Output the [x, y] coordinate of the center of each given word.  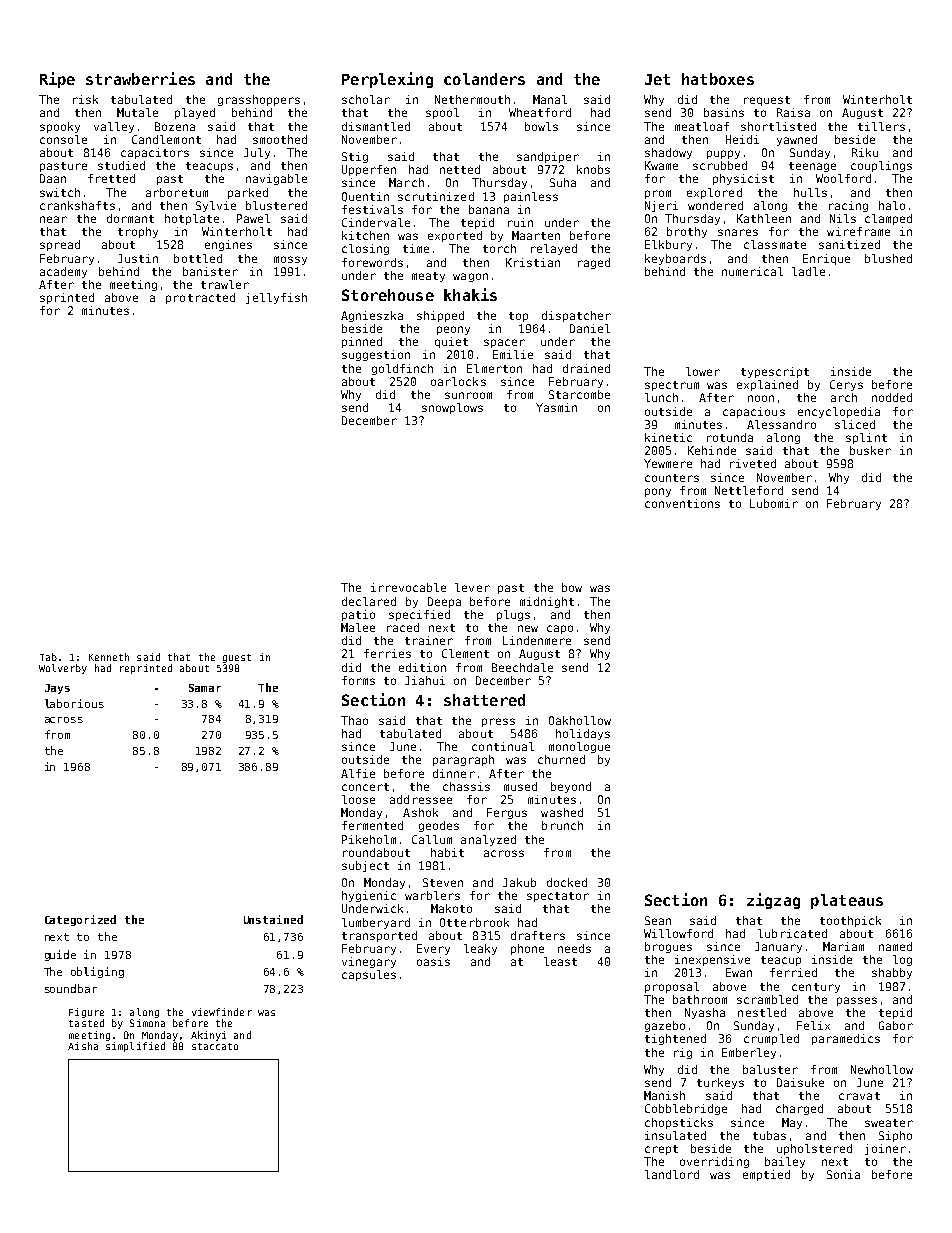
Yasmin [556, 407]
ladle [808, 271]
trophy [138, 232]
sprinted [67, 298]
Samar [205, 688]
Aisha [83, 1046]
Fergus [507, 813]
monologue [579, 747]
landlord [672, 1174]
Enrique [826, 259]
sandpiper [548, 157]
